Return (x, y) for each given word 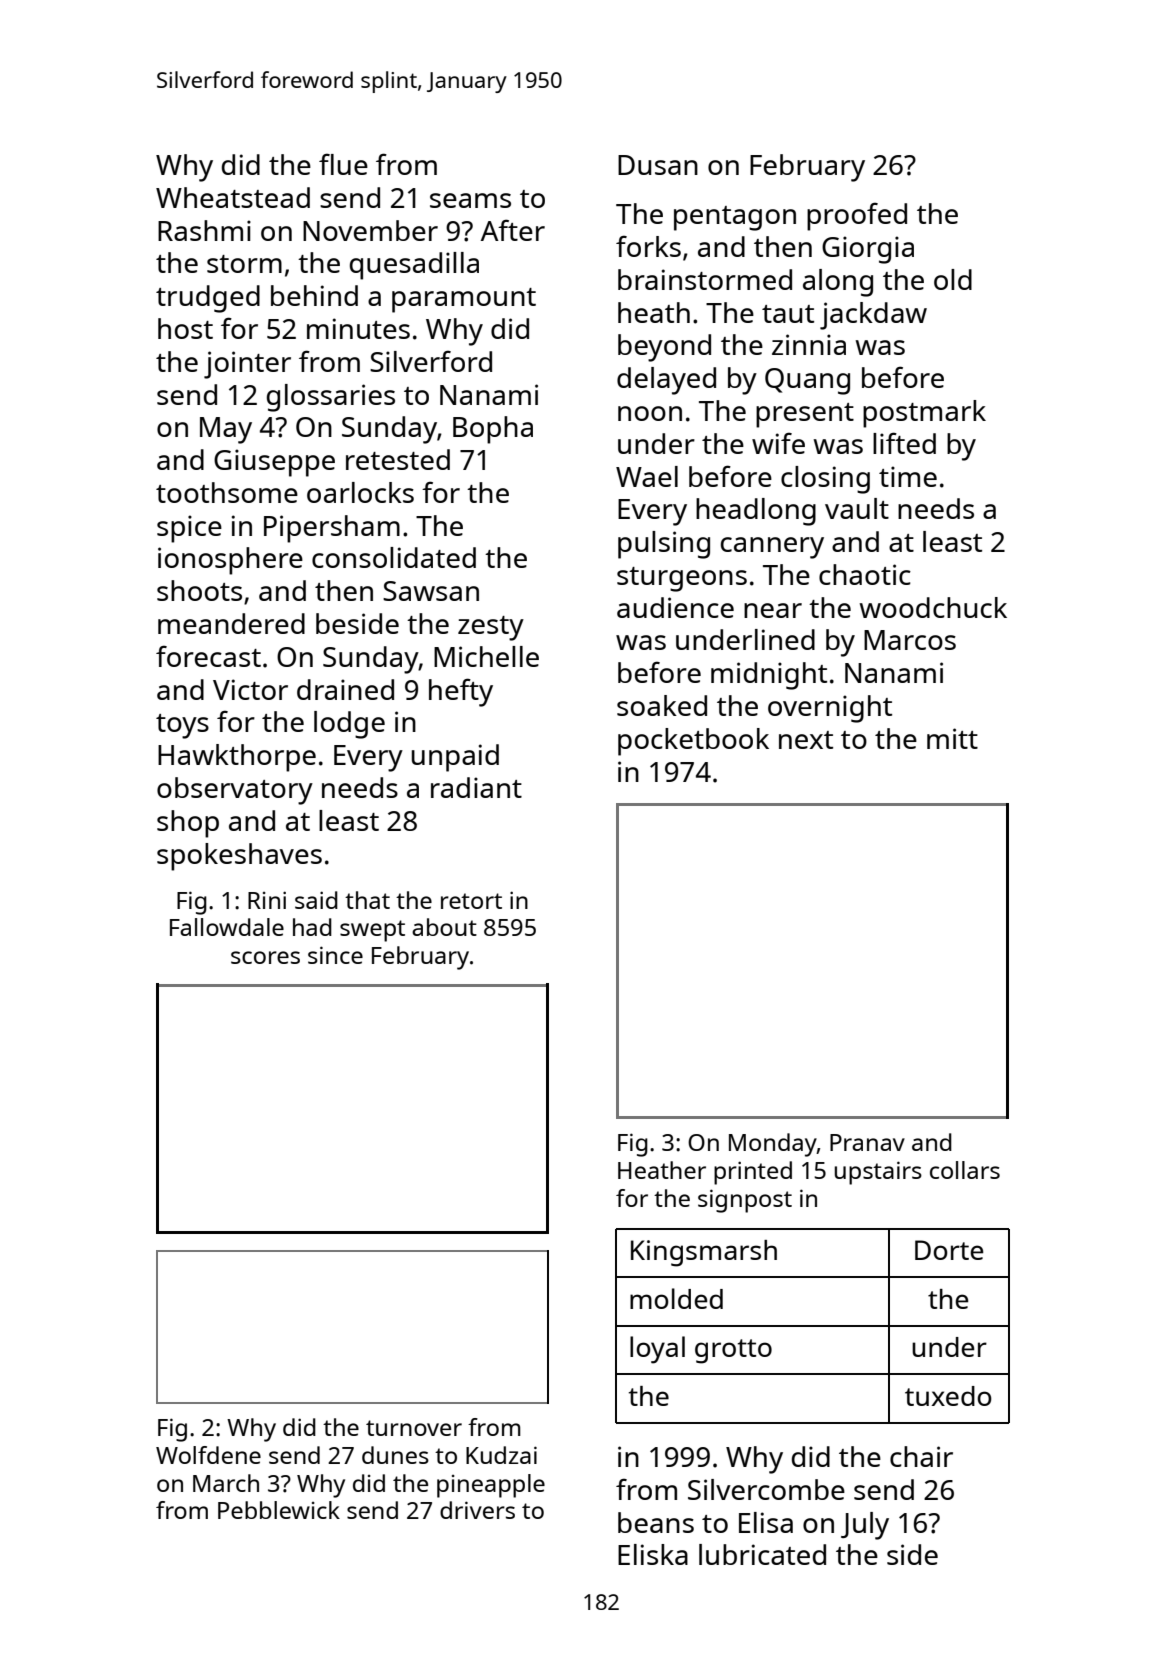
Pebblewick (279, 1510)
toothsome (227, 492)
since (335, 955)
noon (650, 413)
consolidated (394, 557)
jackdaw (873, 316)
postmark (924, 414)
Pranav (867, 1142)
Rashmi (204, 230)
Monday (773, 1145)
